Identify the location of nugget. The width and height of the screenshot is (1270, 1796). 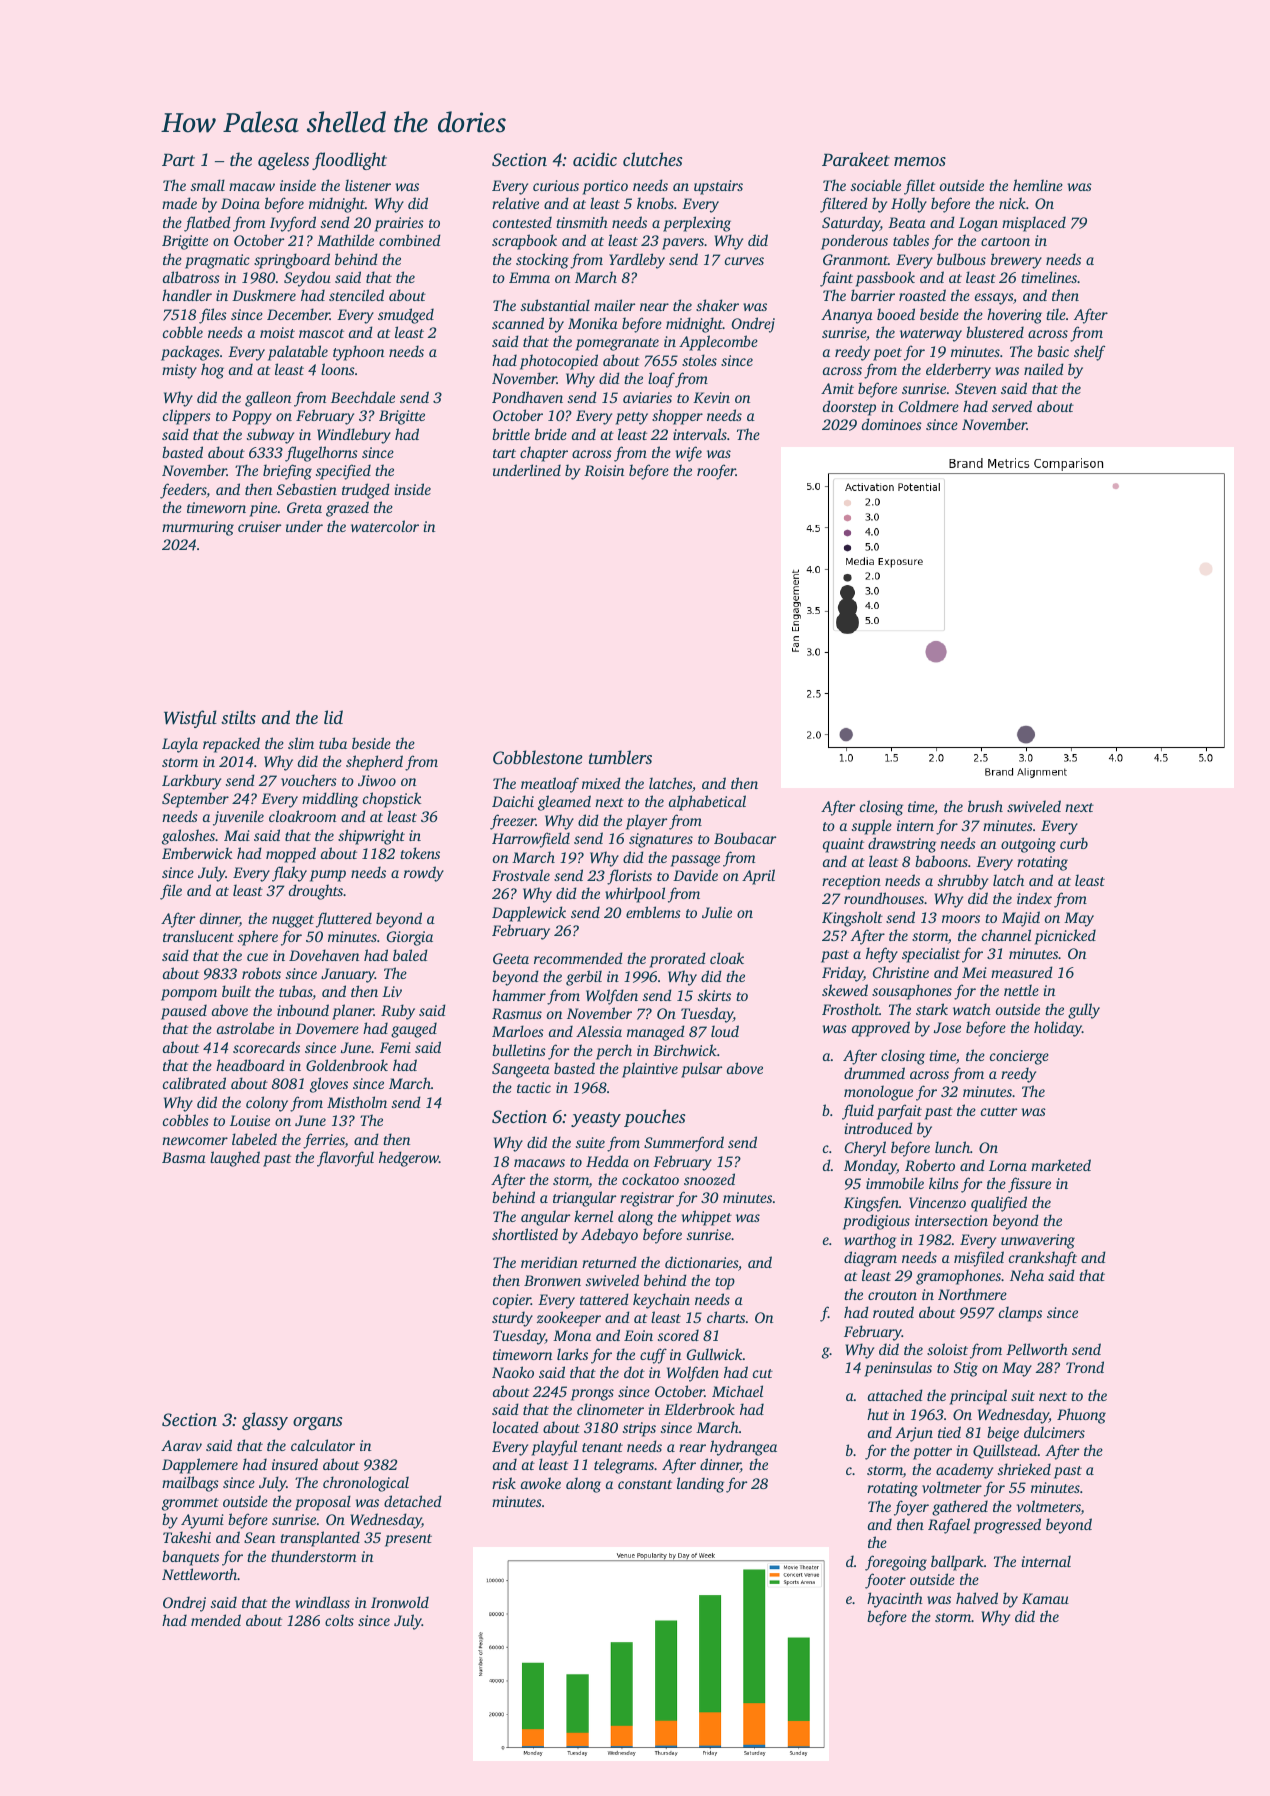
(293, 921).
